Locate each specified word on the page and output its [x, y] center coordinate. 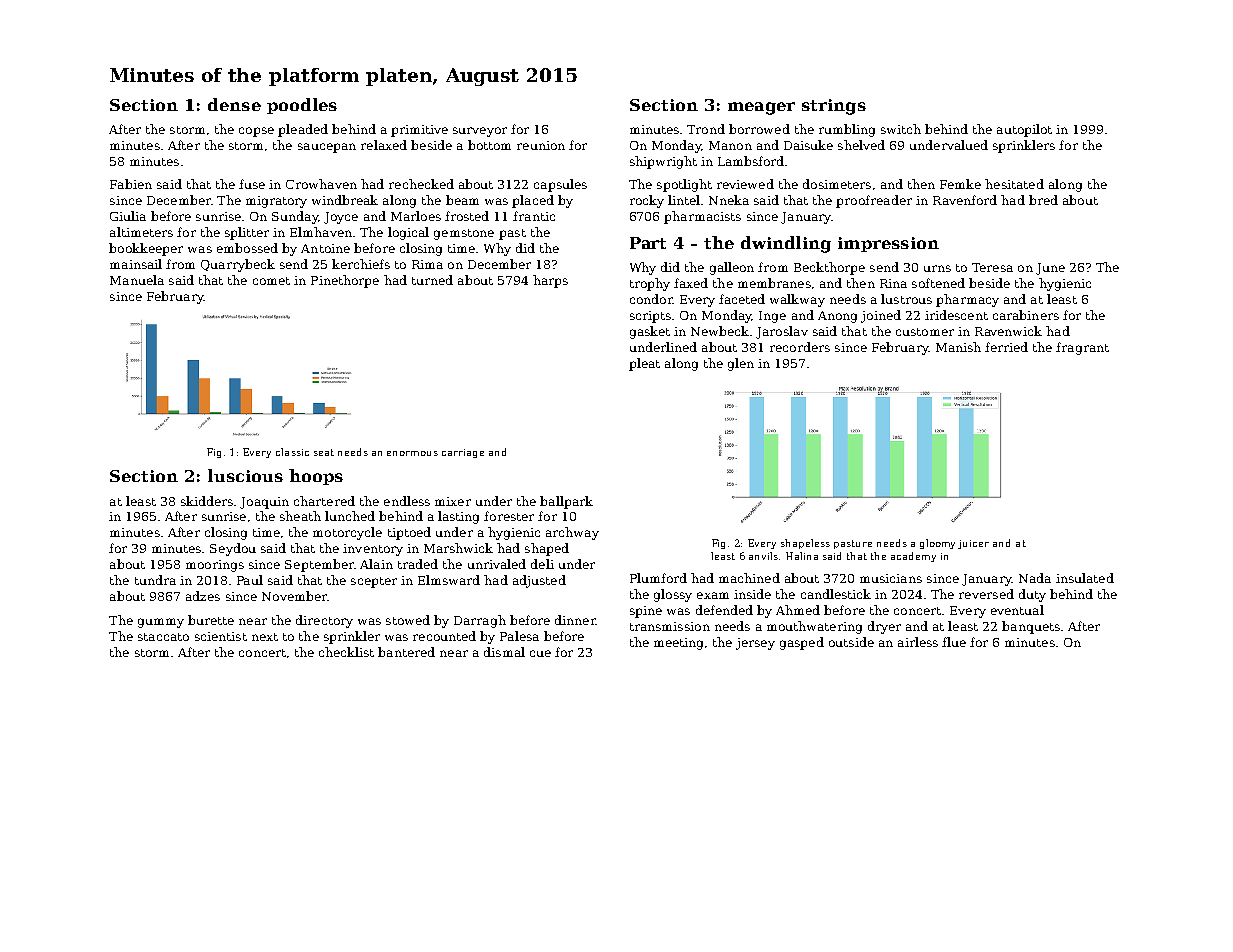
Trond [706, 129]
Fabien [131, 184]
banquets [1031, 627]
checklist [346, 652]
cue [540, 653]
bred [1043, 200]
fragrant [1082, 348]
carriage [463, 453]
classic [292, 452]
